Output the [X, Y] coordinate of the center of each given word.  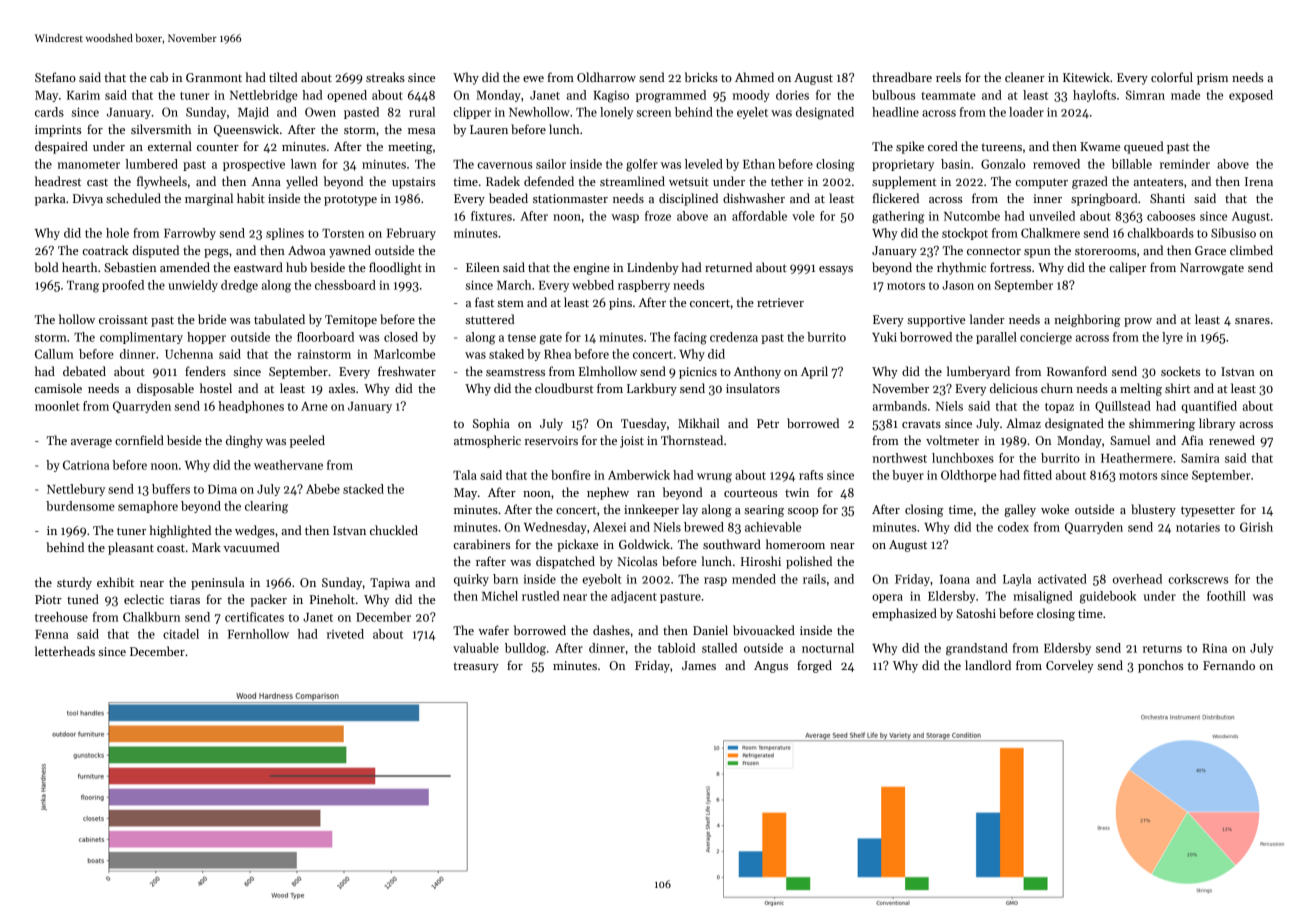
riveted [345, 634]
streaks [385, 77]
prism [1212, 79]
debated [84, 371]
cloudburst [564, 388]
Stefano [55, 77]
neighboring [1087, 320]
